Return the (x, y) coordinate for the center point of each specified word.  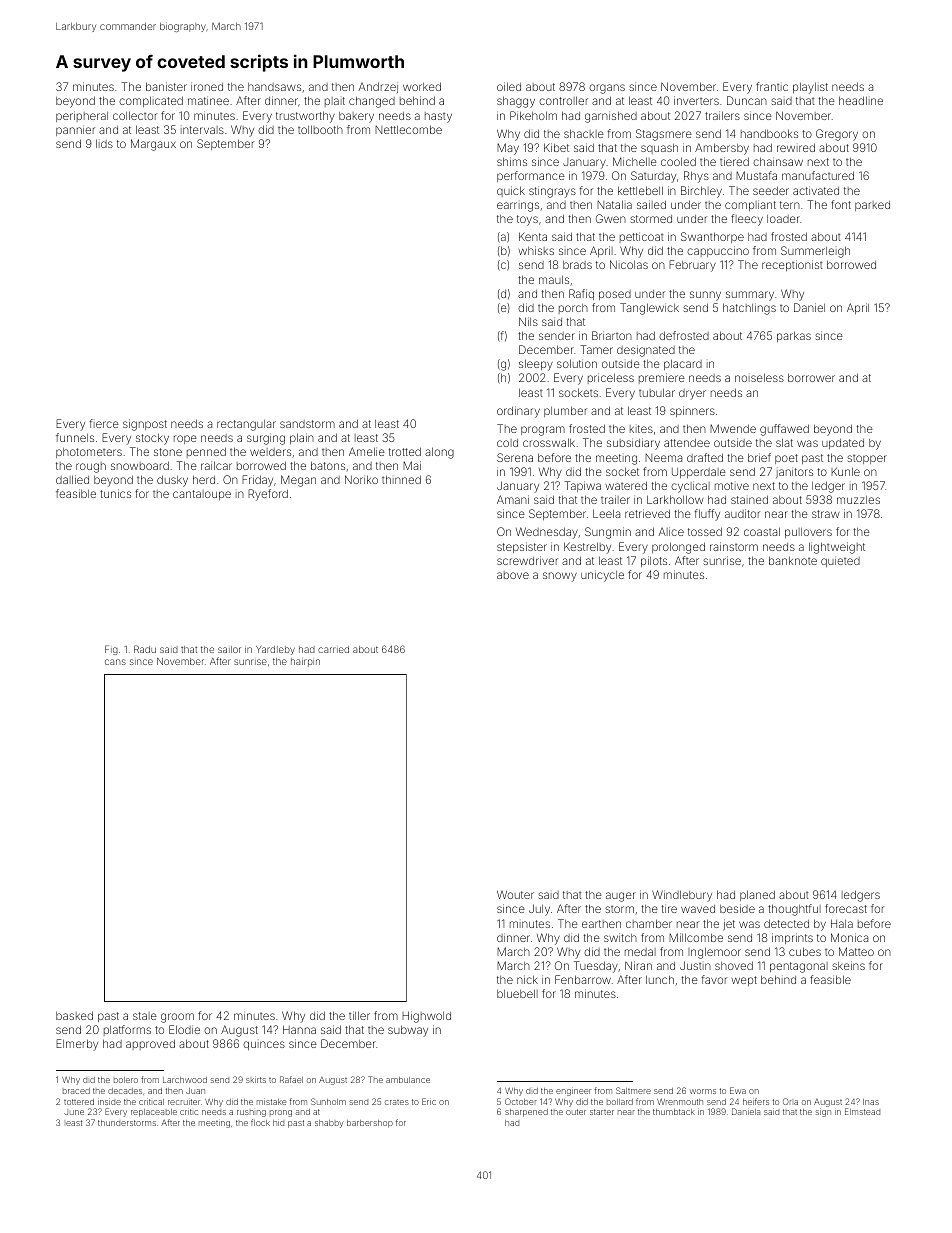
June (74, 1112)
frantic (772, 86)
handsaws (274, 87)
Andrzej (378, 87)
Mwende (733, 428)
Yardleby (275, 650)
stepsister (522, 547)
